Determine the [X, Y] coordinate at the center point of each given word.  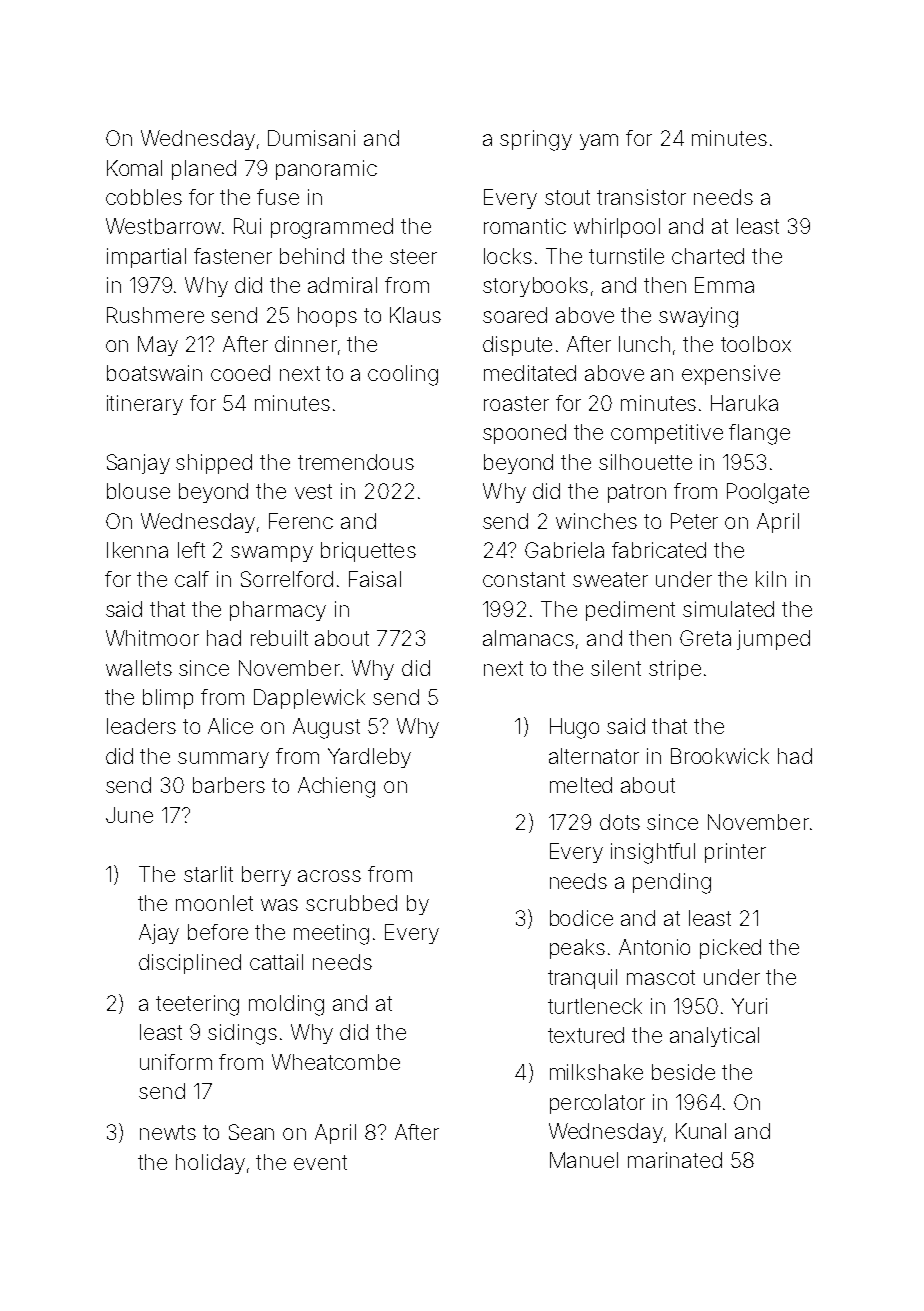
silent [616, 668]
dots [620, 822]
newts [168, 1132]
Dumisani [311, 138]
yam [599, 142]
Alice [230, 726]
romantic [525, 226]
